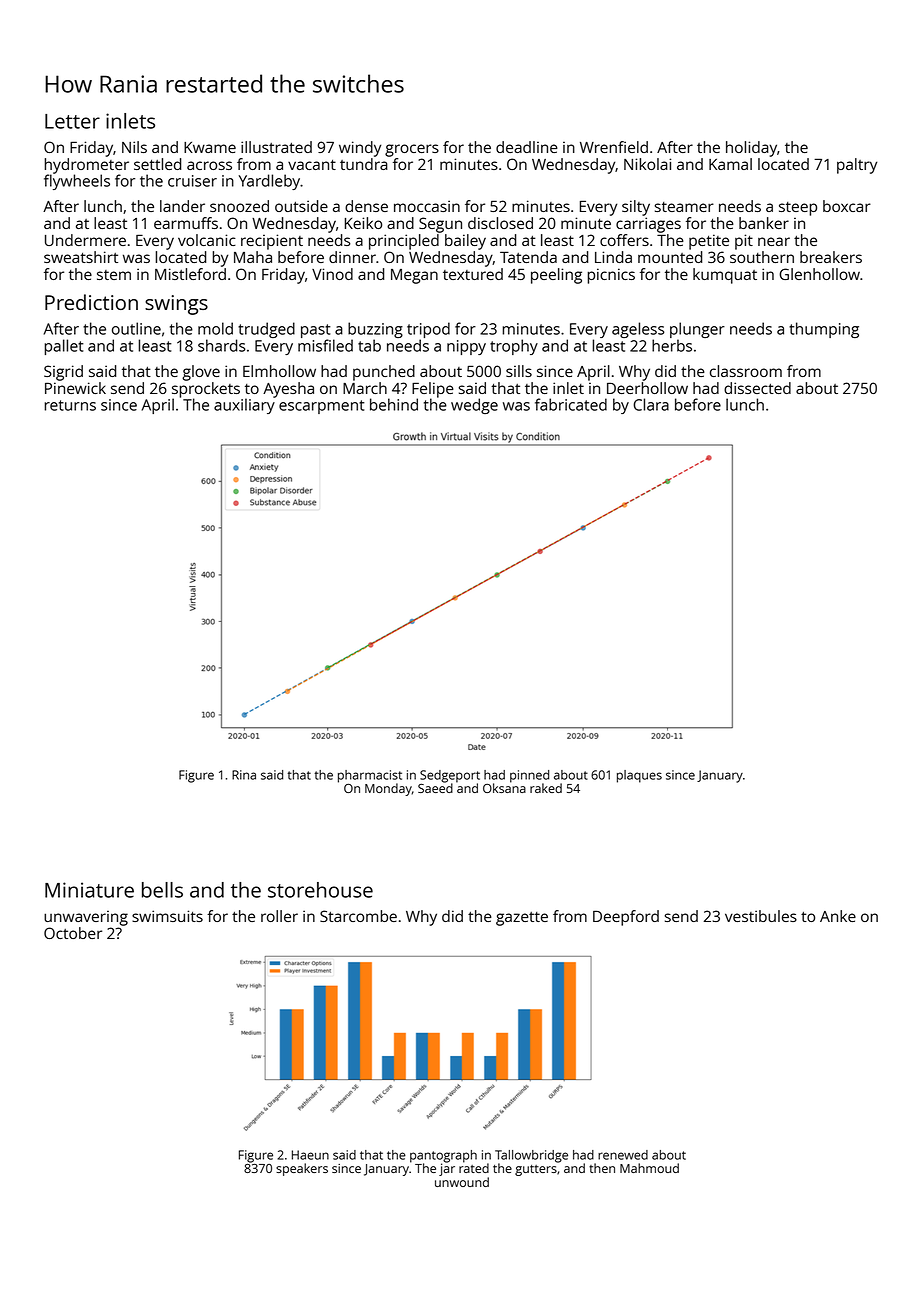 The height and width of the image is (1308, 924). I want to click on Wrenfield, so click(614, 147).
